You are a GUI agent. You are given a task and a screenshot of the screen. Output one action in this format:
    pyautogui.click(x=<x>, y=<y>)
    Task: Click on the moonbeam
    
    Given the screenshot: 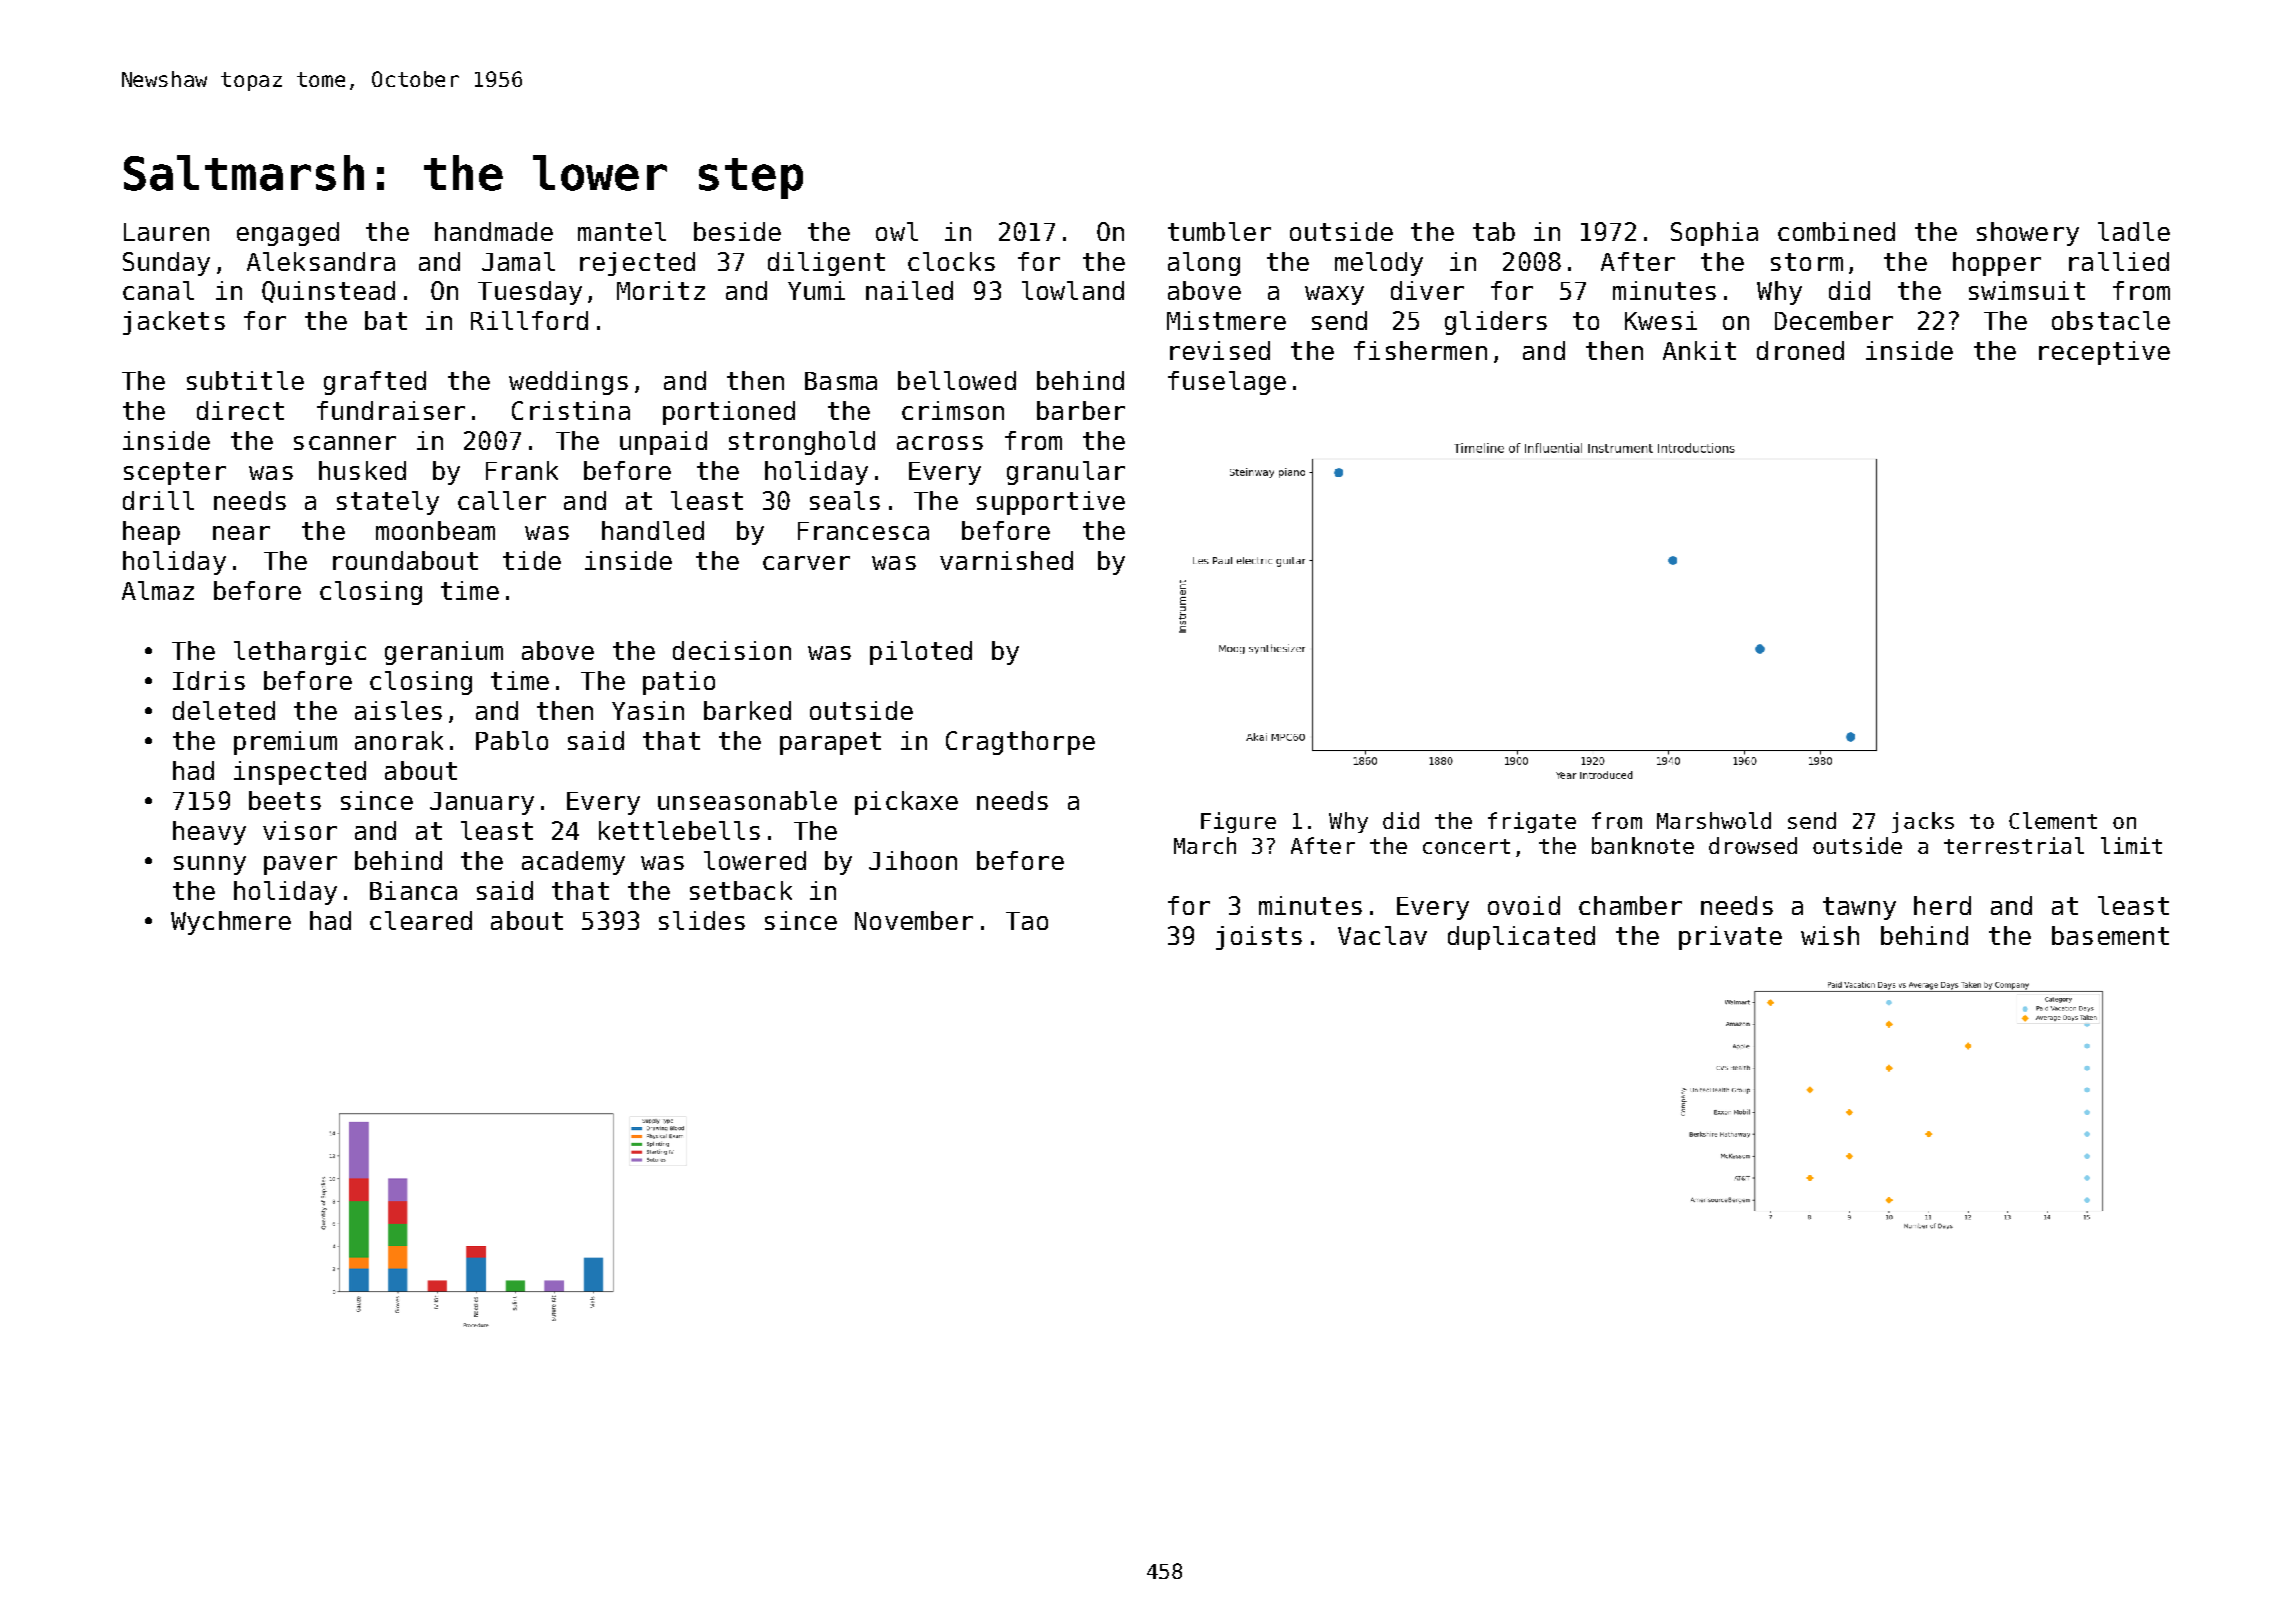 What is the action you would take?
    pyautogui.click(x=435, y=530)
